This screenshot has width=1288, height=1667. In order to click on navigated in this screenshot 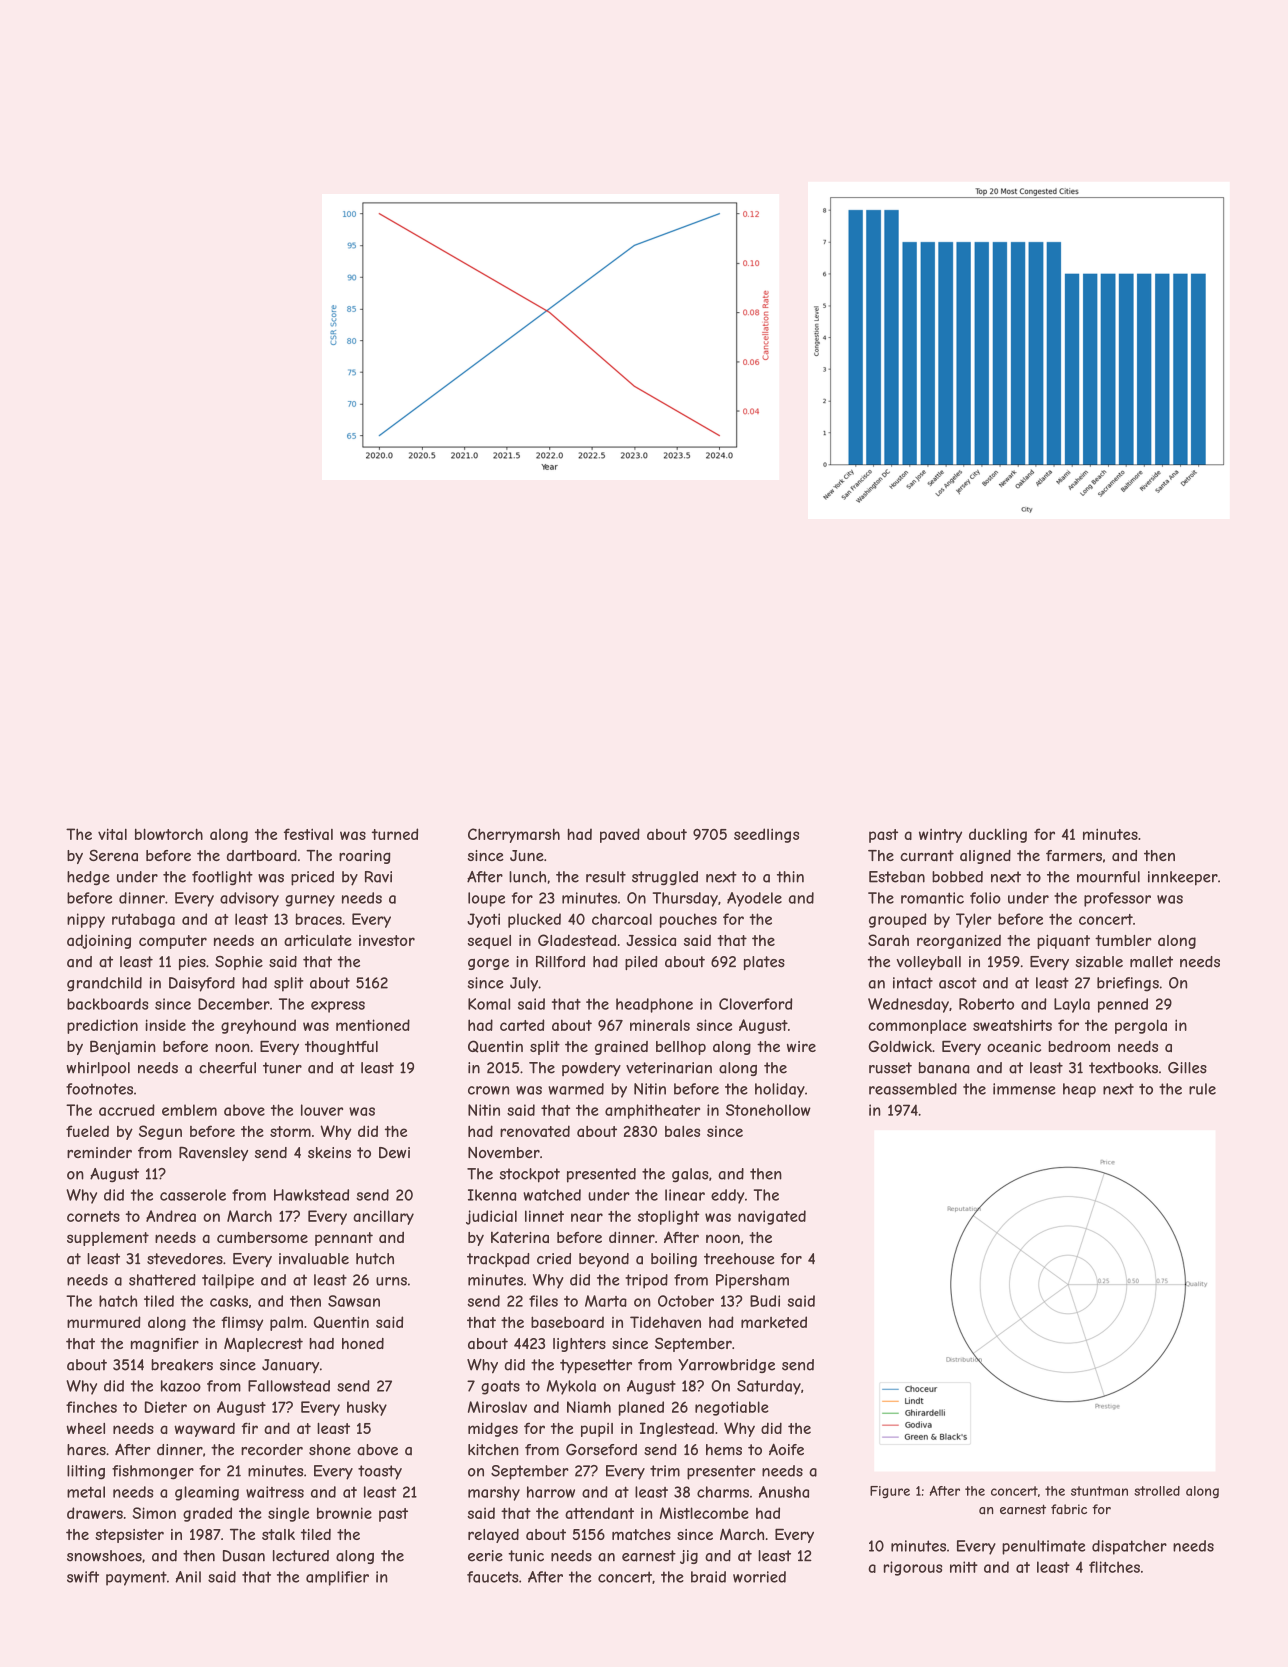, I will do `click(772, 1217)`.
